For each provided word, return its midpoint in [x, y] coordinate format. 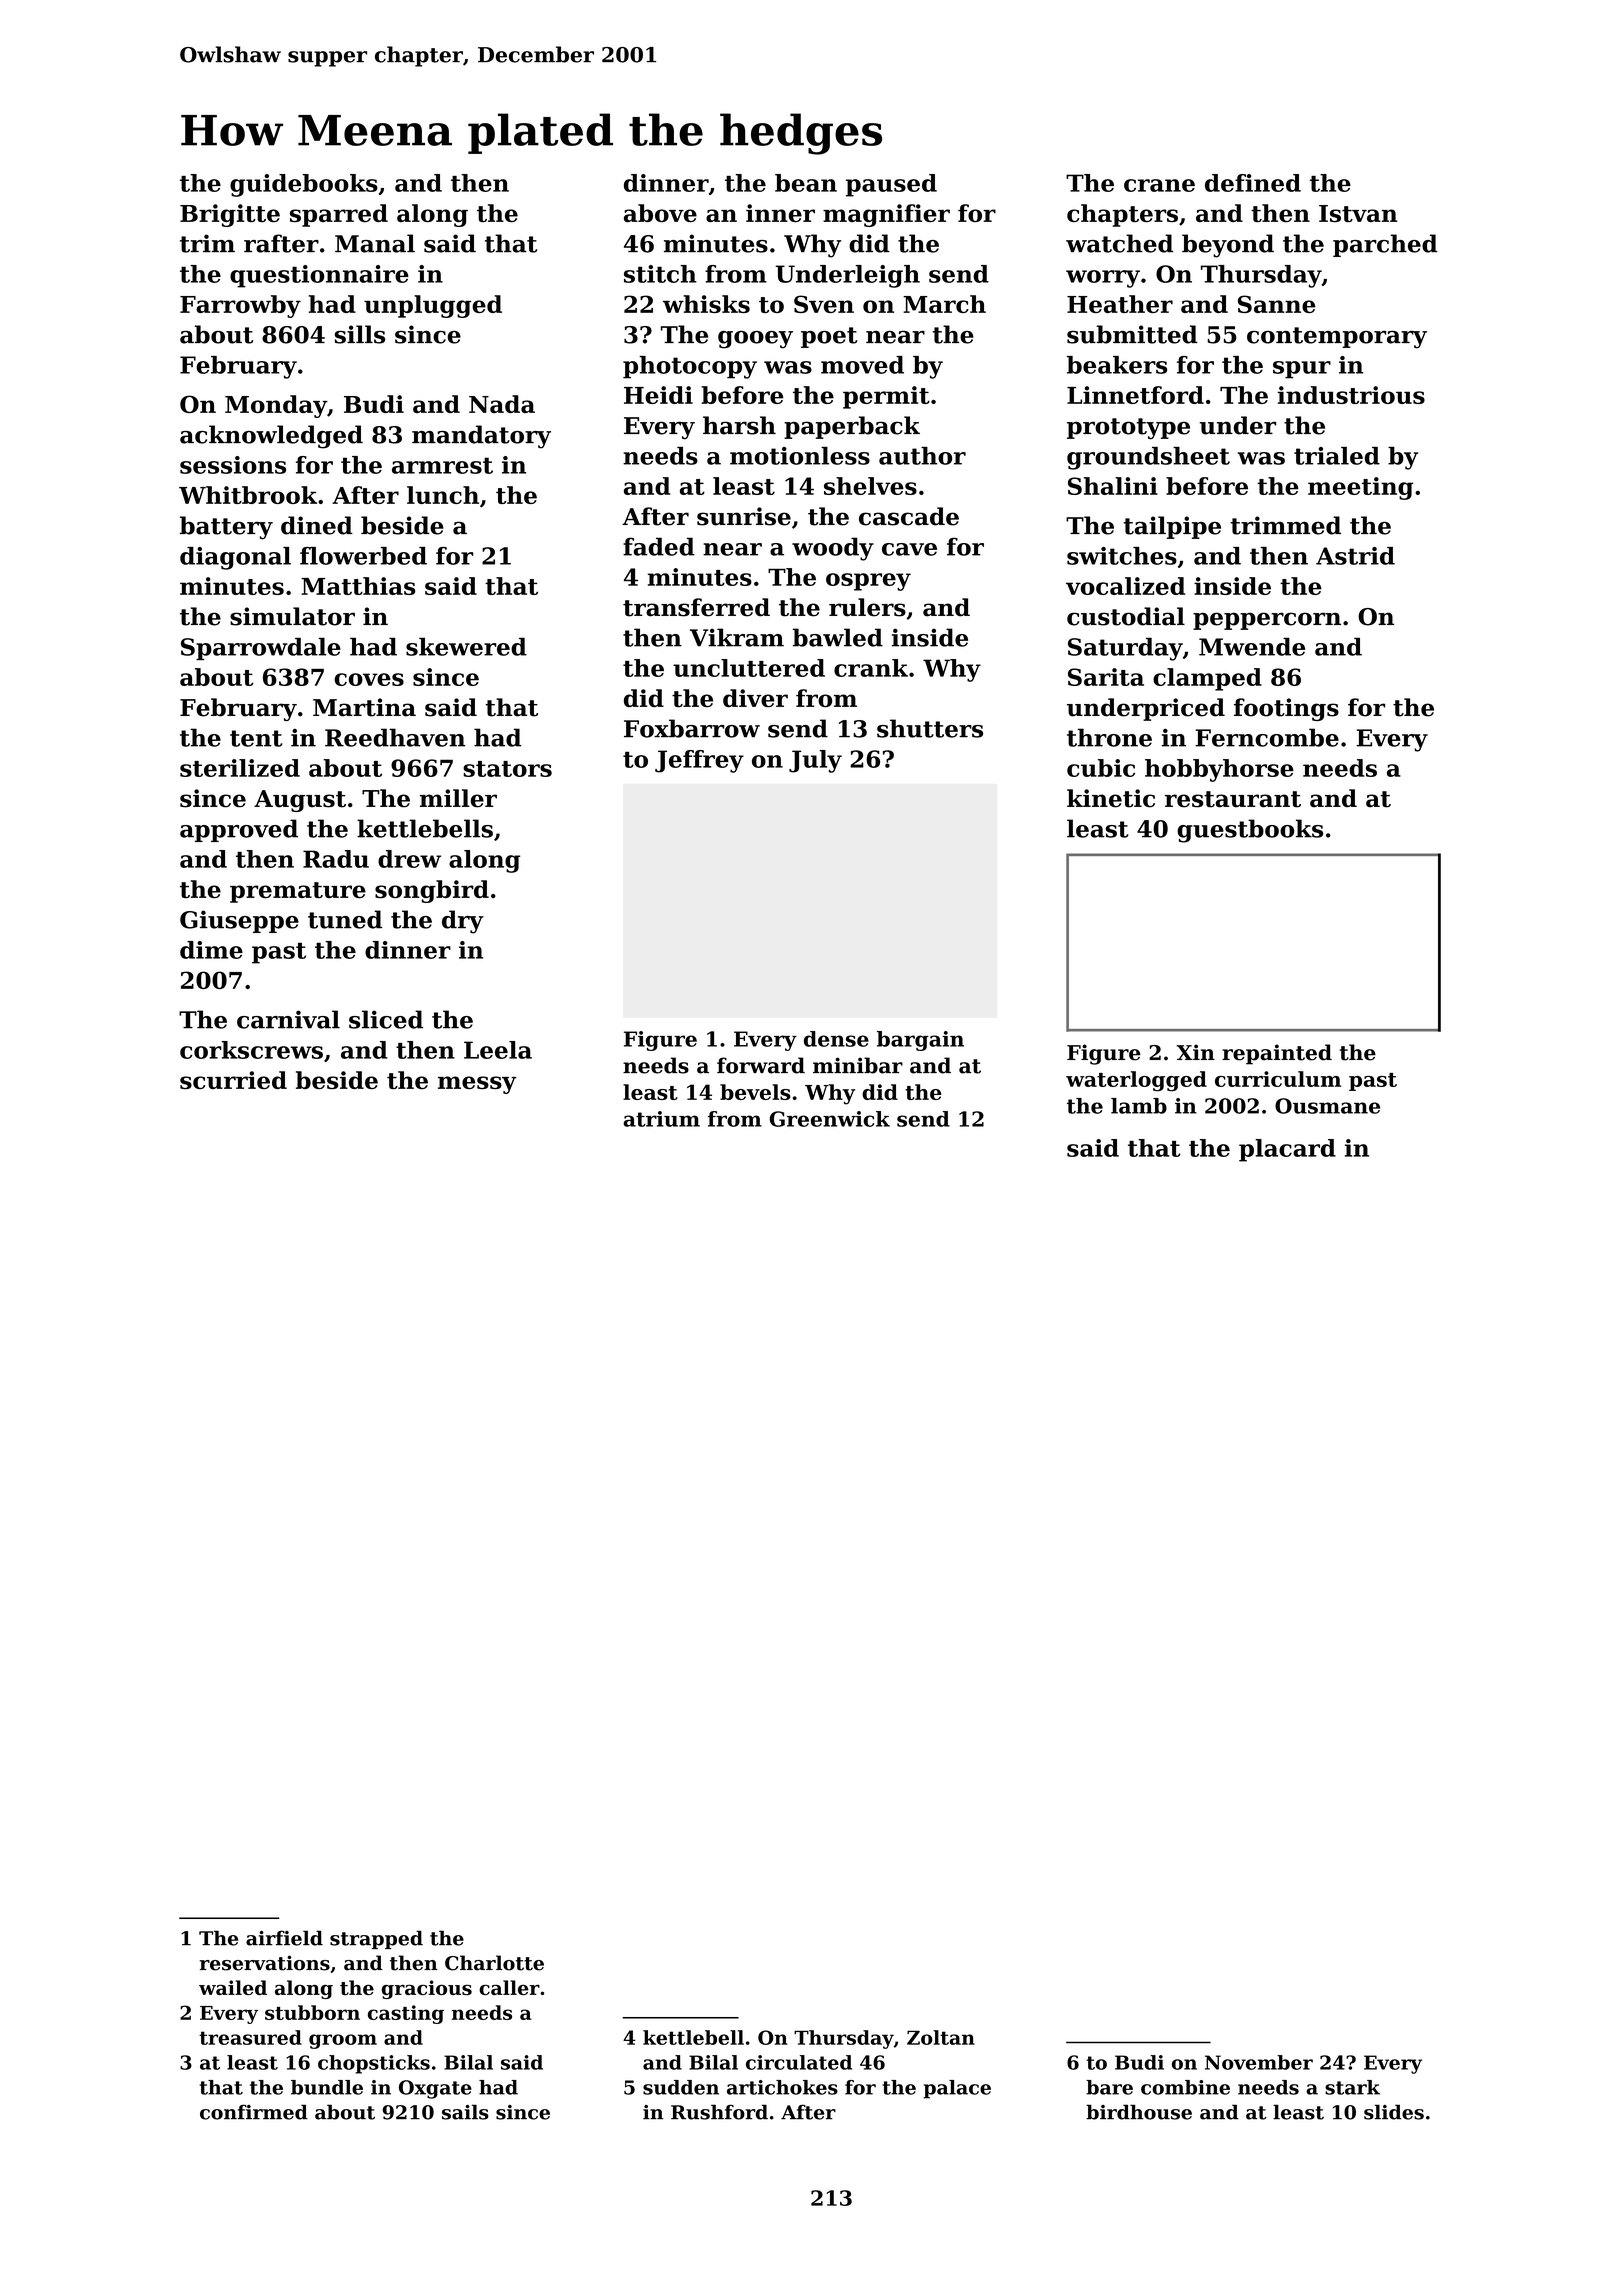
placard [1287, 1150]
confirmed [254, 2112]
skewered [466, 647]
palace [957, 2089]
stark [1352, 2087]
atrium [661, 1119]
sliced [386, 1019]
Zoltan [941, 2037]
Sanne [1277, 304]
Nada [502, 404]
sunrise [744, 516]
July [815, 761]
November [1259, 2062]
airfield [284, 1938]
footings [1286, 709]
